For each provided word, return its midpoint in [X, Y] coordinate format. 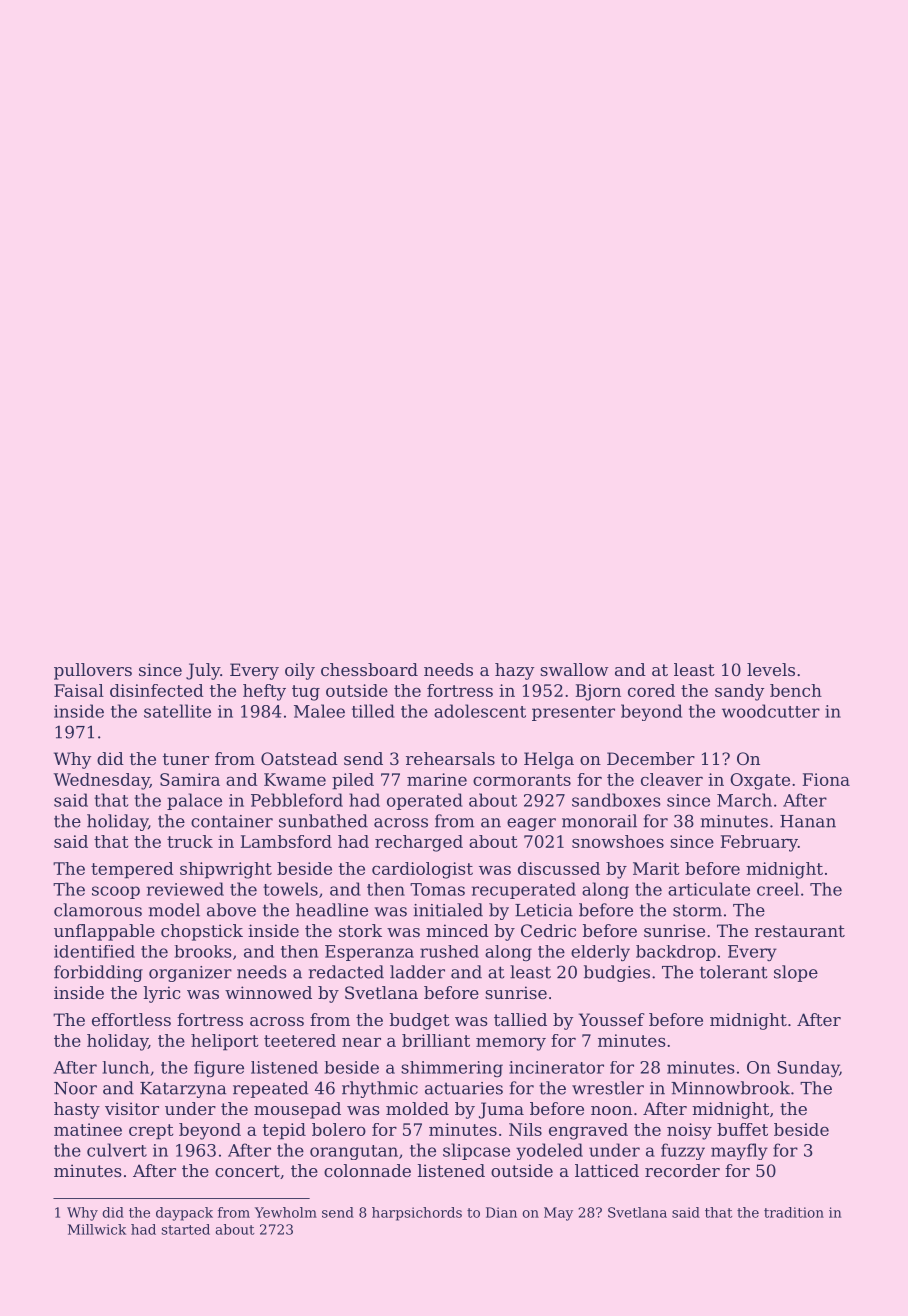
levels [771, 669]
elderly [600, 953]
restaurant [800, 931]
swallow [574, 669]
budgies [617, 973]
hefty [264, 692]
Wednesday [101, 781]
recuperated [524, 890]
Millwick [97, 1229]
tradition [794, 1212]
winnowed [268, 992]
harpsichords [417, 1214]
